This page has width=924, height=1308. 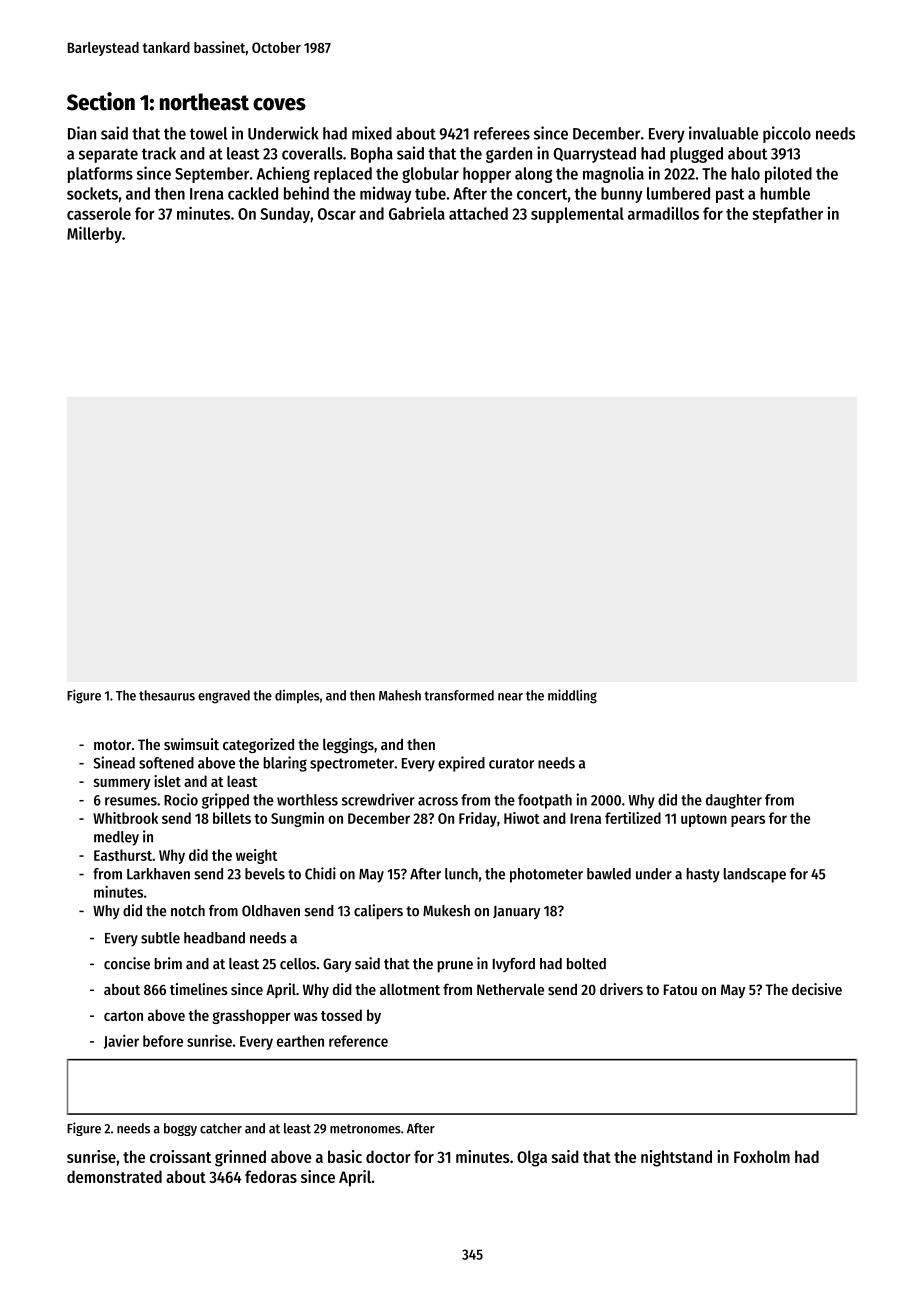 I want to click on Gabriela, so click(x=417, y=213).
